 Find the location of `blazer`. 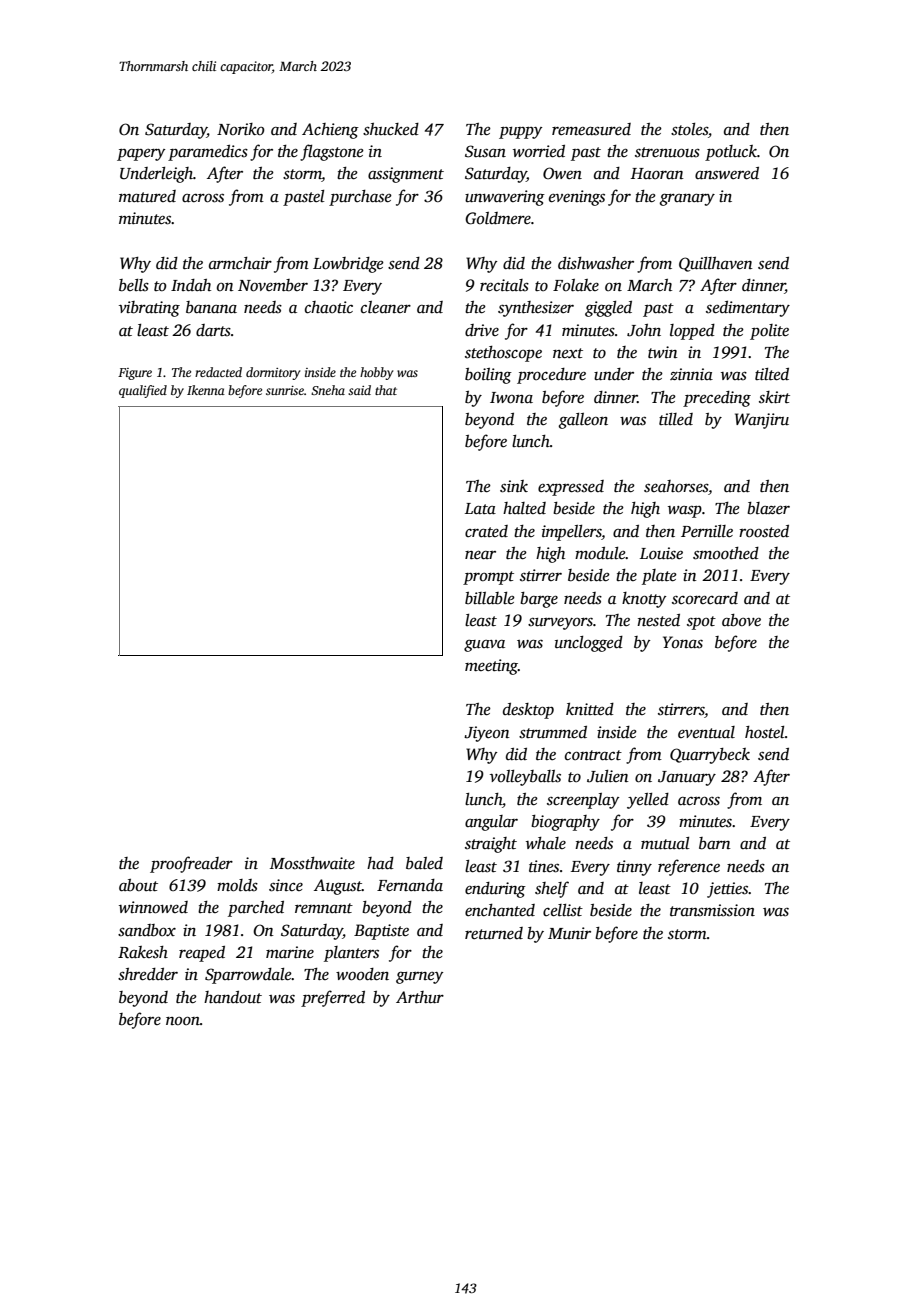

blazer is located at coordinates (768, 508).
